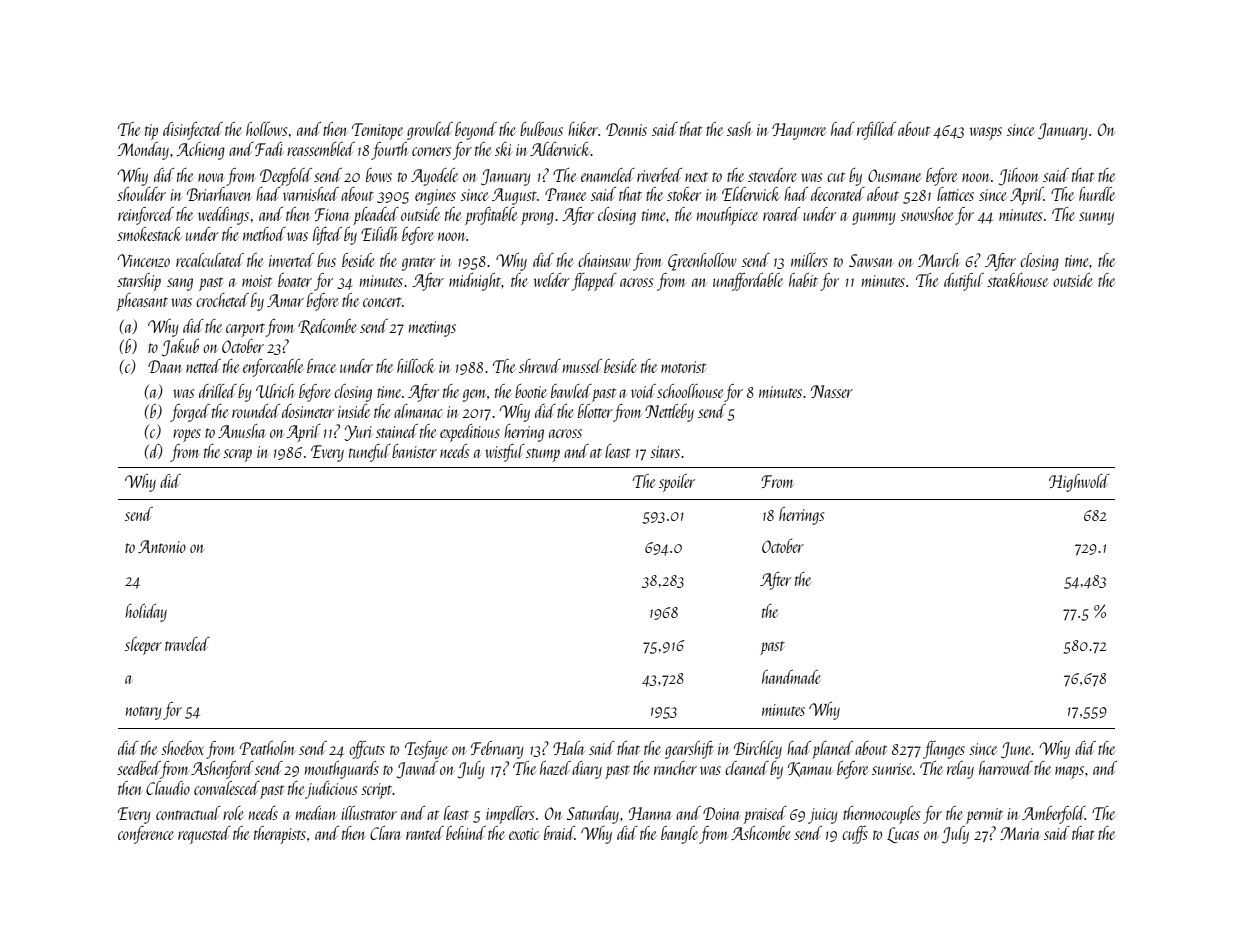  I want to click on Antonio, so click(162, 546).
